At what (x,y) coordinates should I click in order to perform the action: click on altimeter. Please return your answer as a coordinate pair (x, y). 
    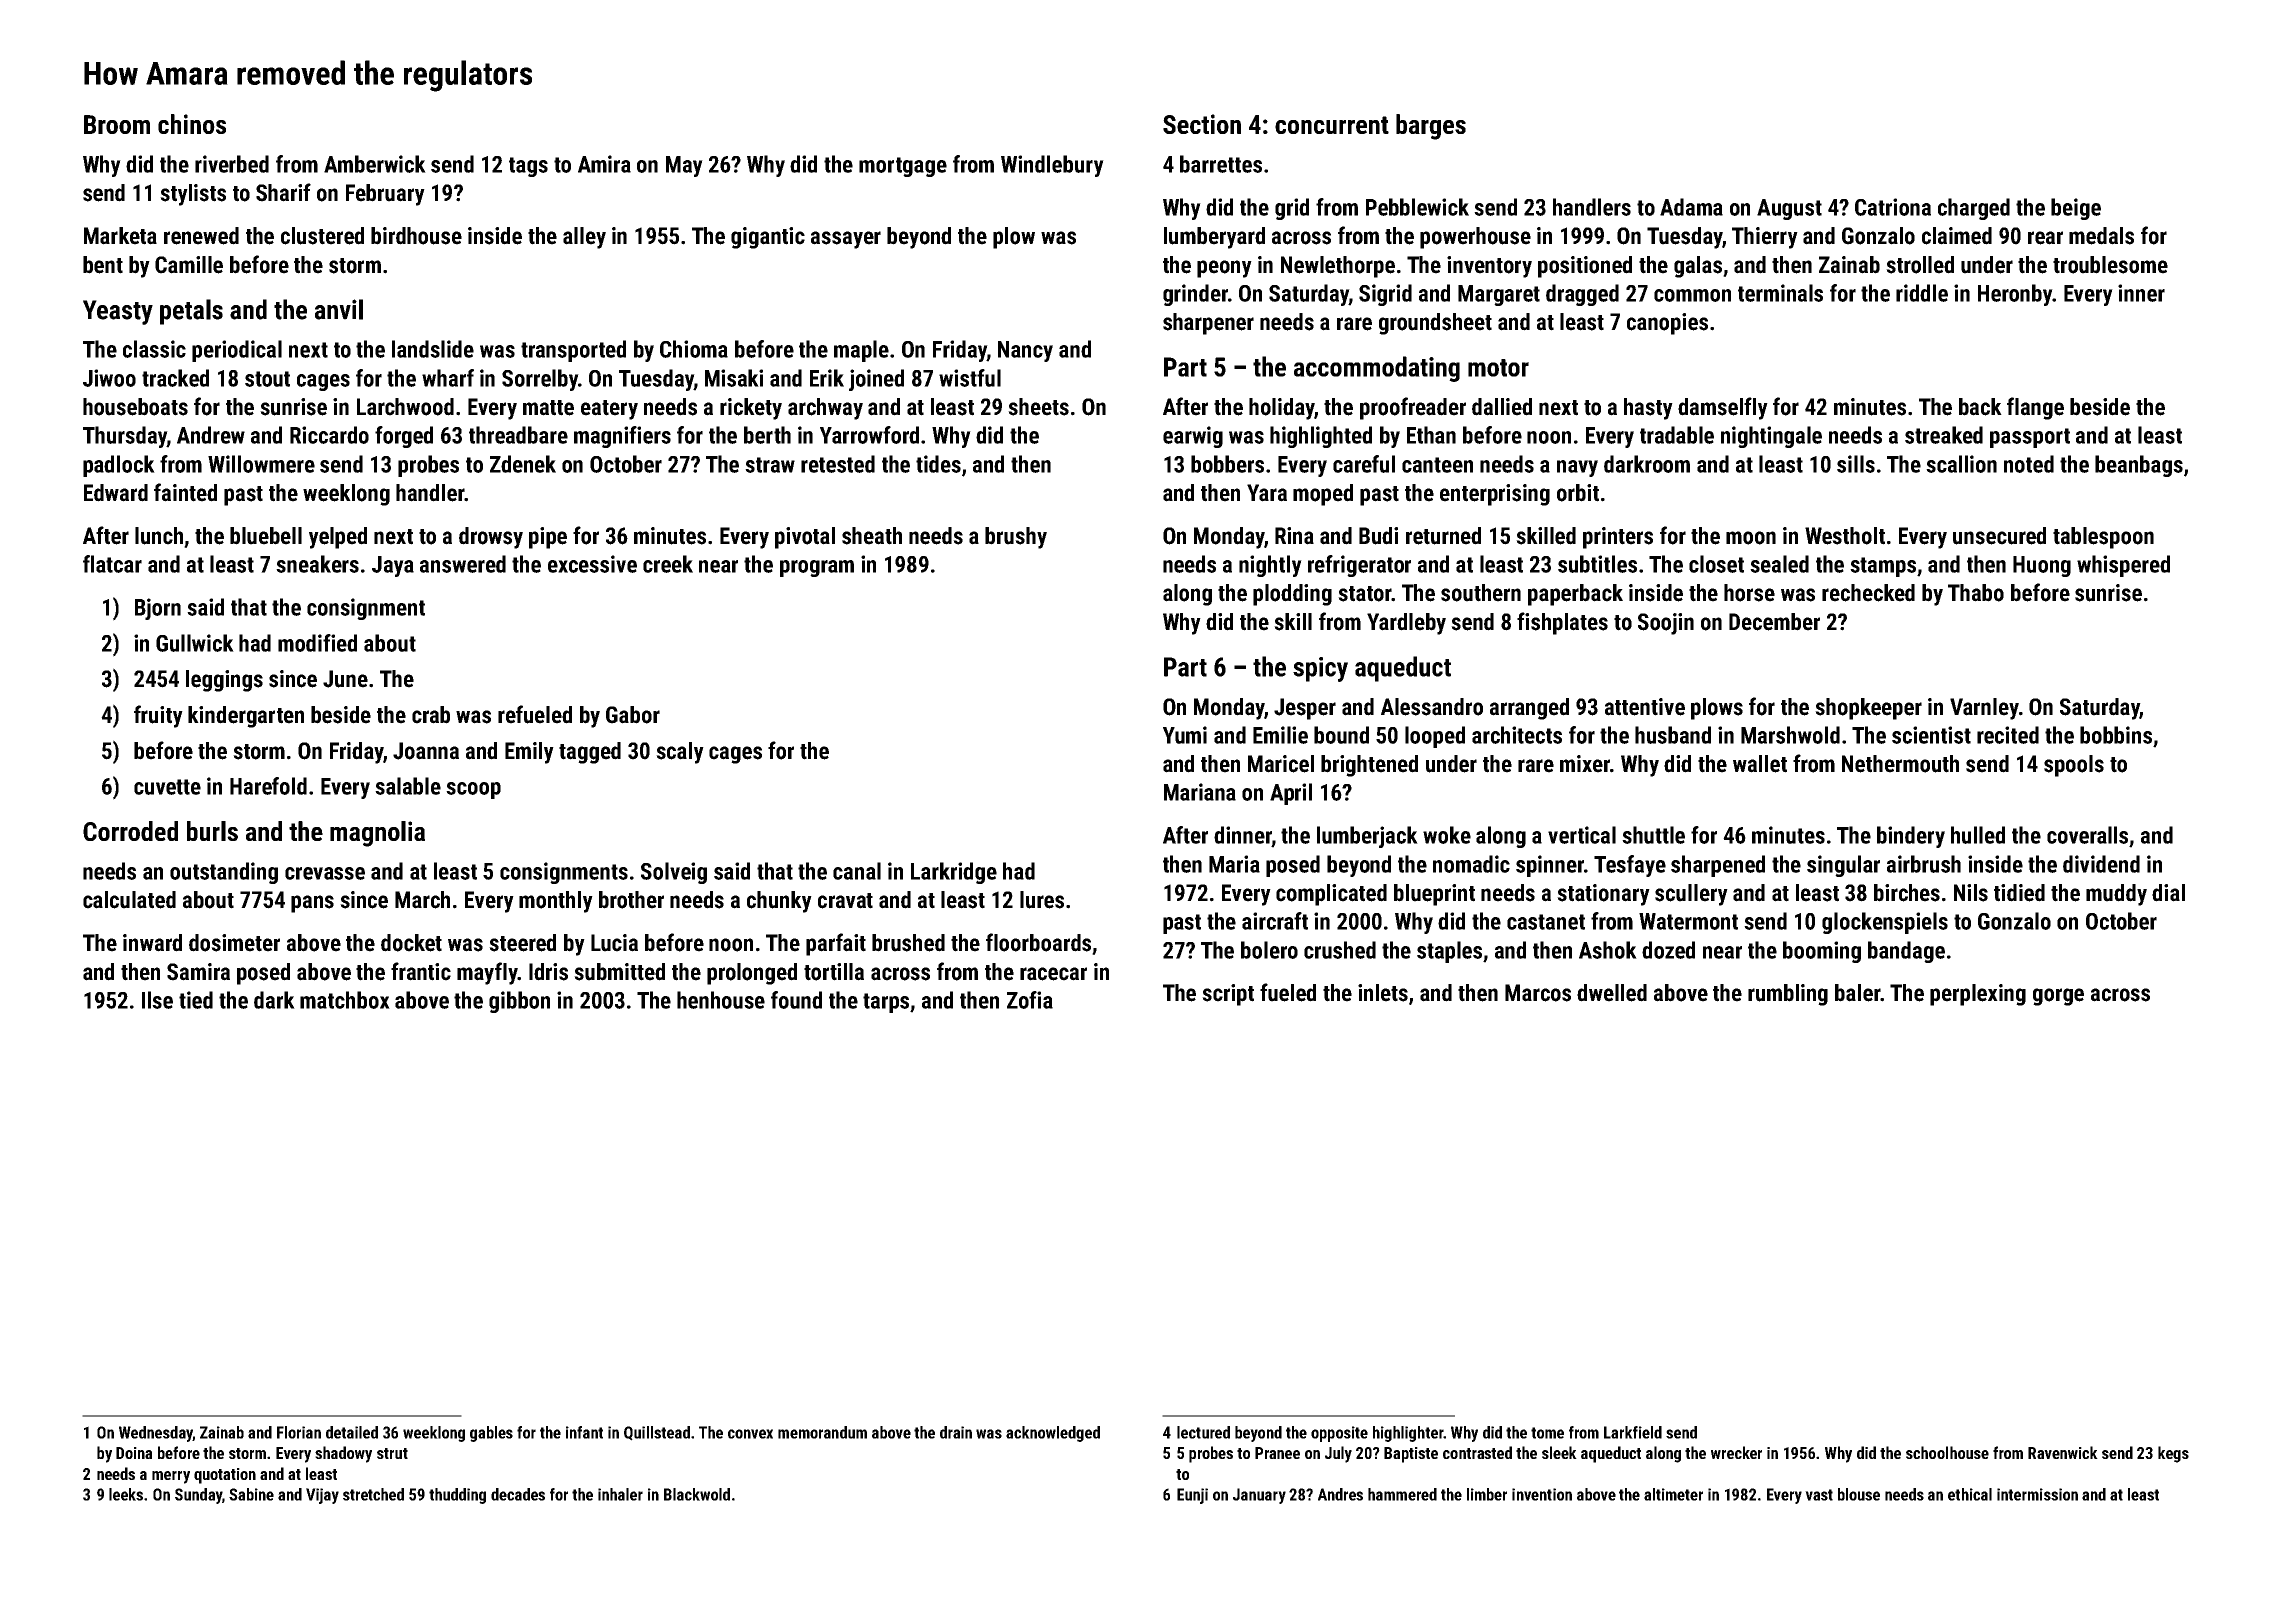
    Looking at the image, I should click on (1673, 1494).
